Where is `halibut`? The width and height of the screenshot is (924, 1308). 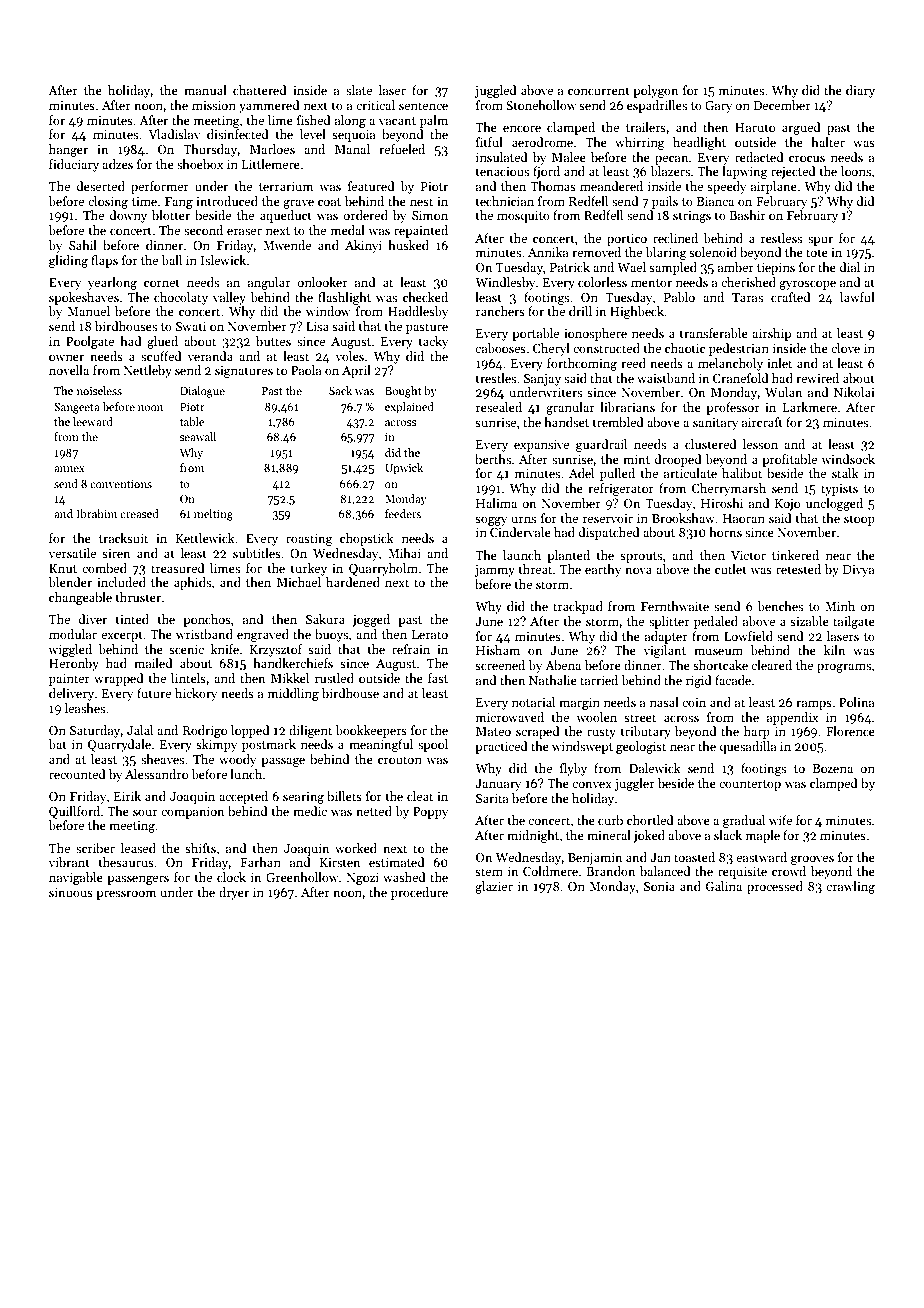
halibut is located at coordinates (742, 473).
